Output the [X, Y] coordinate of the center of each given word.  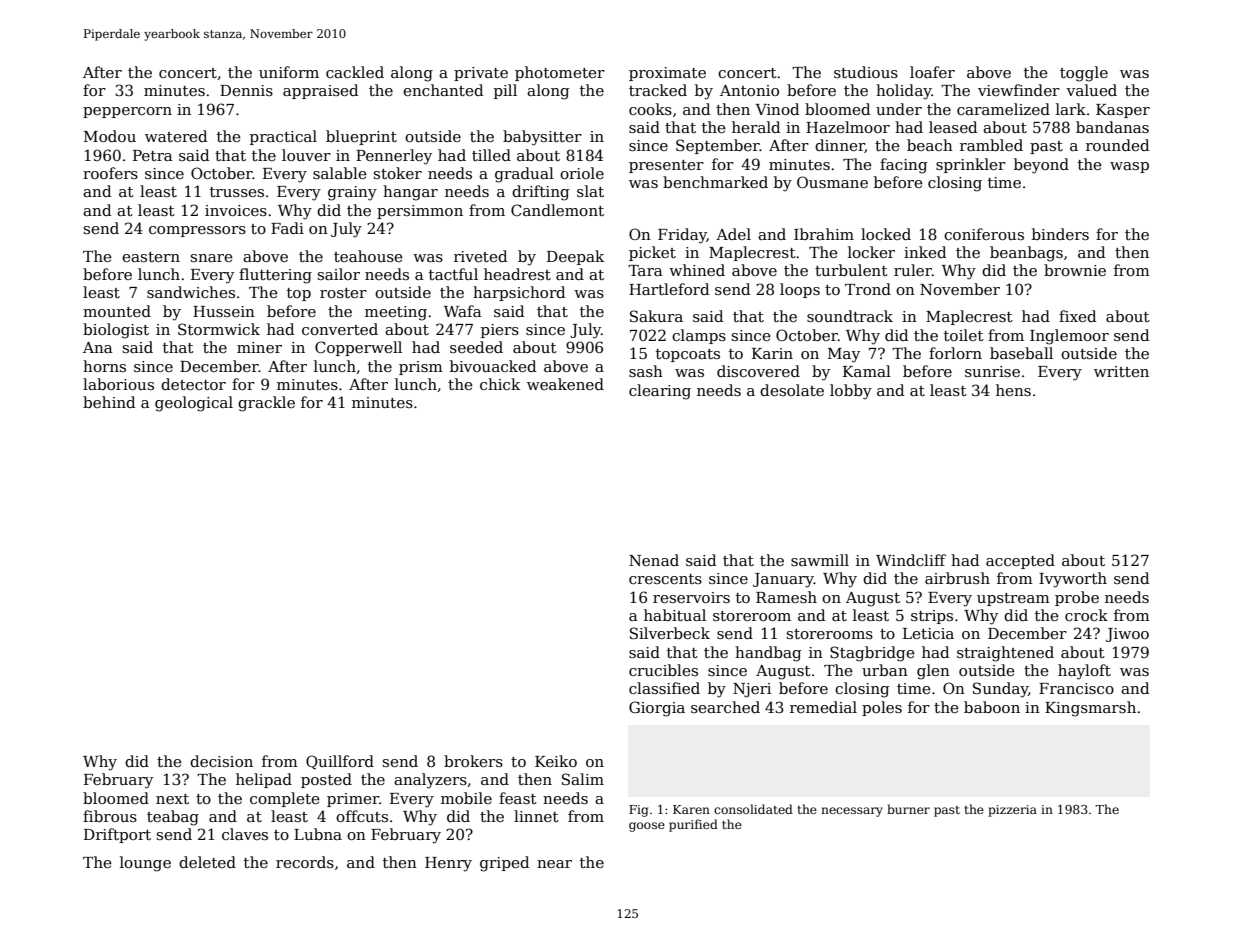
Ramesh [786, 597]
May [844, 355]
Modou [110, 136]
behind [109, 402]
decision [221, 761]
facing [903, 166]
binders [1060, 234]
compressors [197, 231]
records [305, 862]
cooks [650, 109]
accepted [1020, 561]
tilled [491, 155]
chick [500, 384]
